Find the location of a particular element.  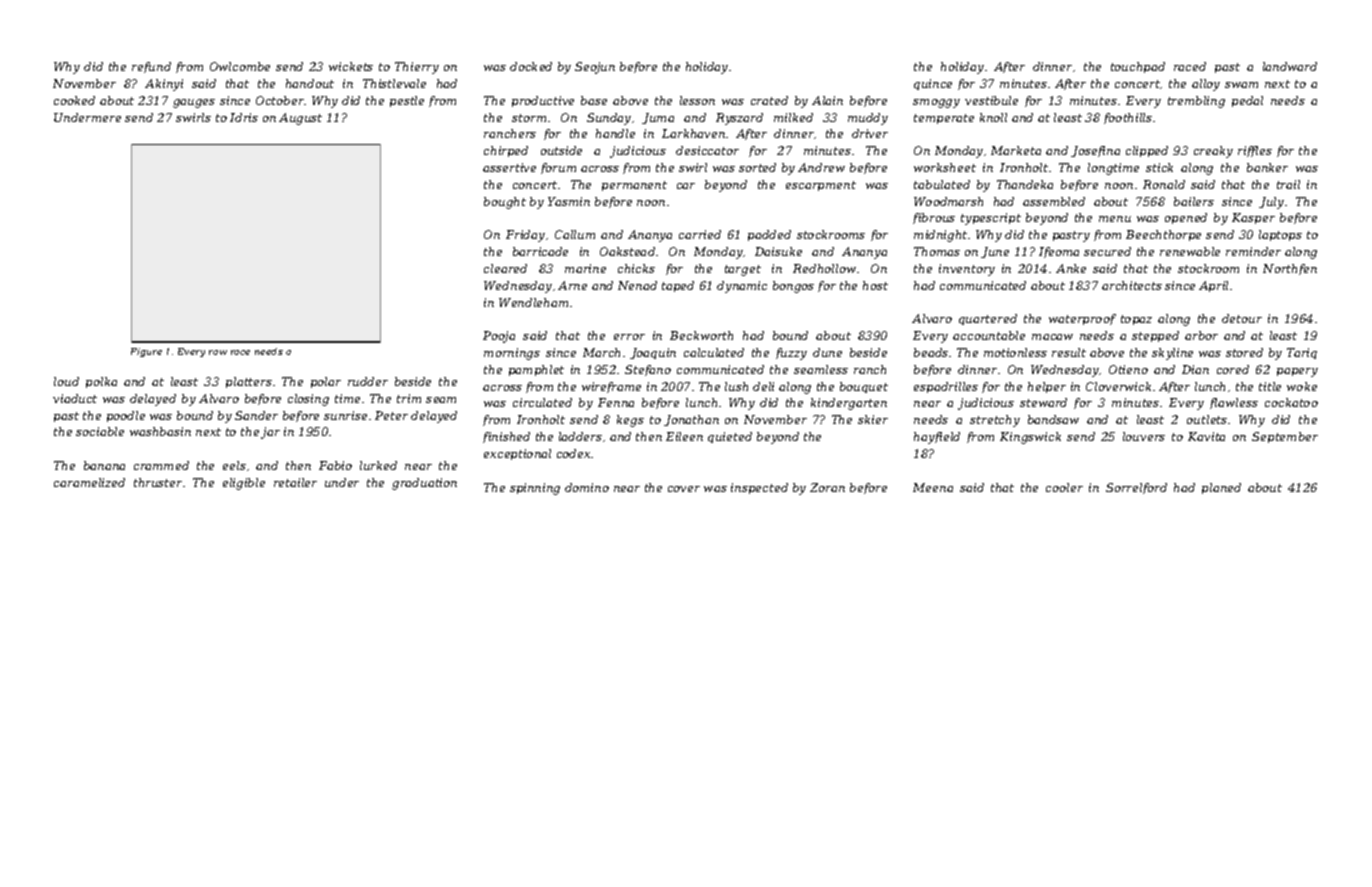

Seojun is located at coordinates (595, 68).
